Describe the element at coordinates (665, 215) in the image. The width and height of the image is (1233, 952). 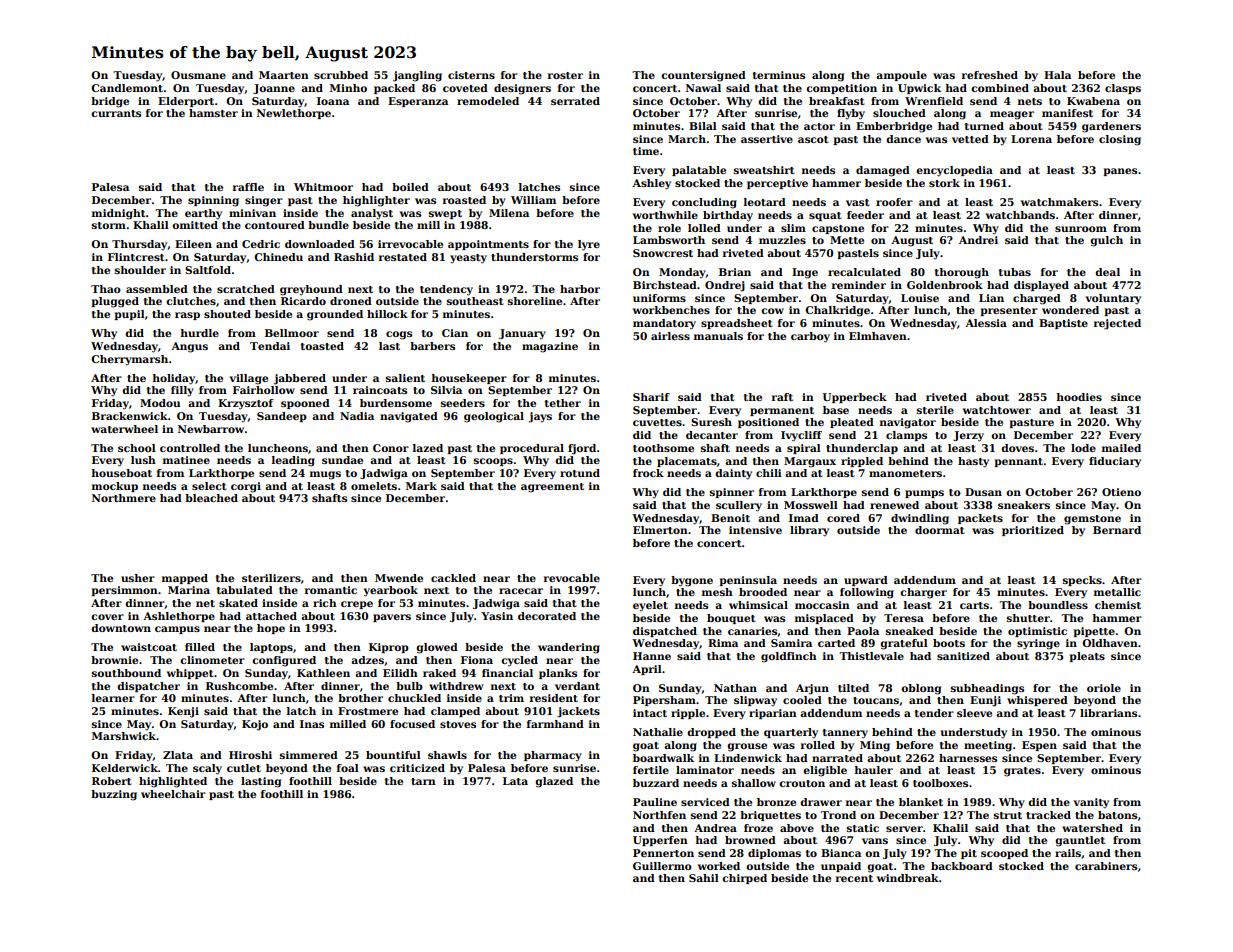
I see `worthwhile` at that location.
